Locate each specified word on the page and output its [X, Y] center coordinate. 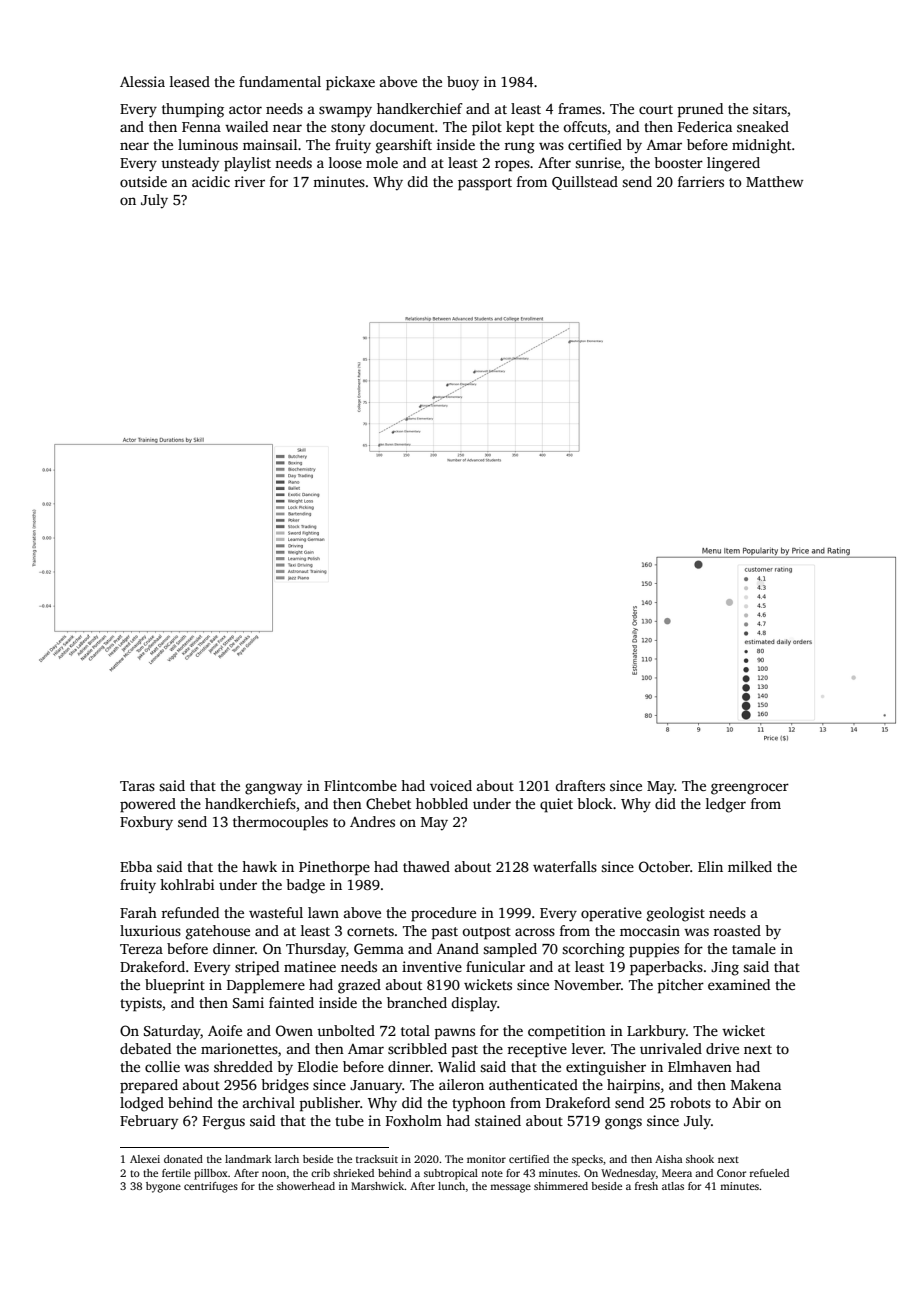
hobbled [442, 803]
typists [141, 1004]
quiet [556, 805]
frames [579, 108]
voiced [451, 785]
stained [498, 1120]
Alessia [142, 81]
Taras [137, 786]
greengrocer [750, 789]
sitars [770, 108]
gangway [273, 789]
